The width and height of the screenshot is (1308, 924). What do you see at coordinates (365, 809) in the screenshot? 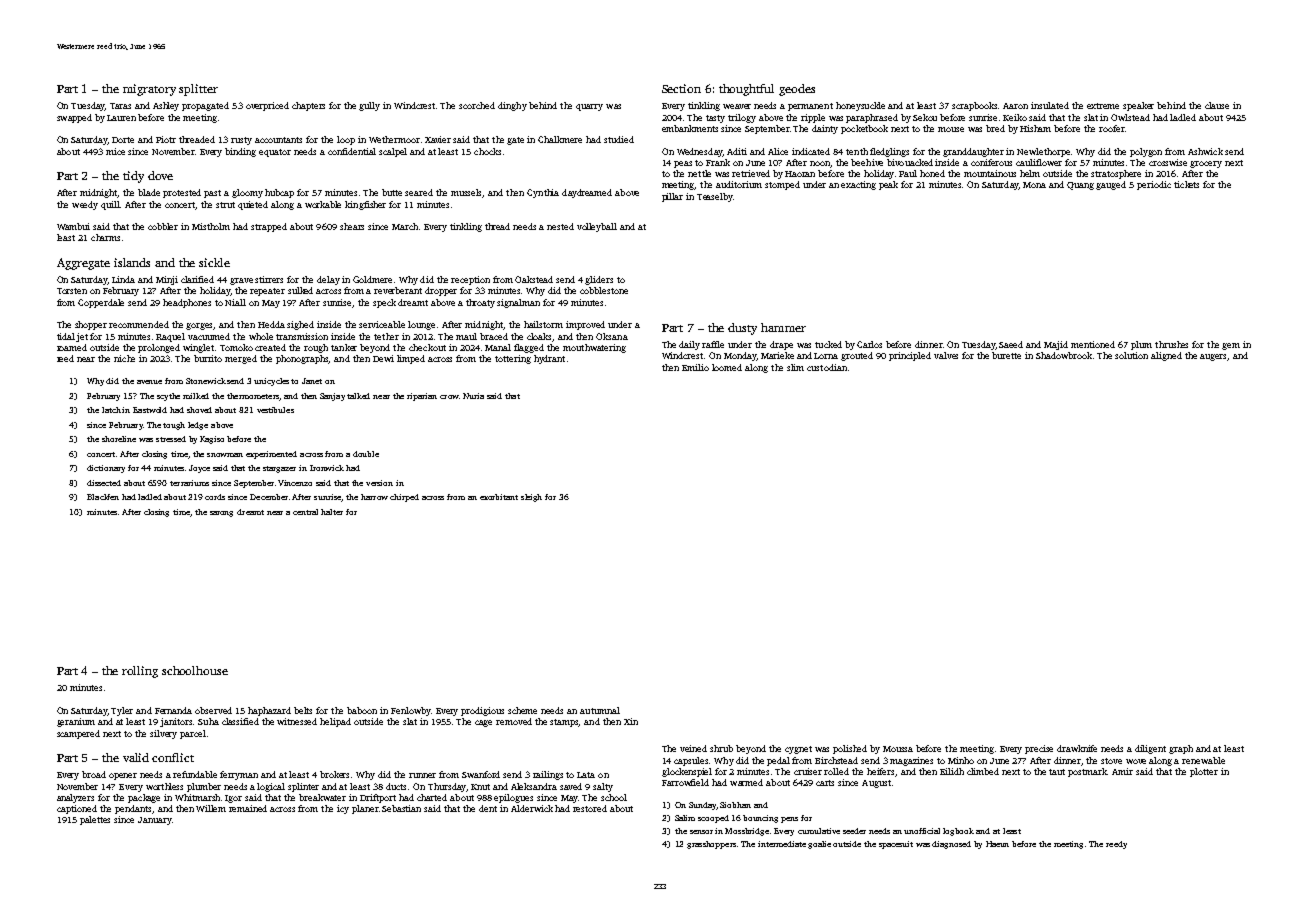
I see `planer` at bounding box center [365, 809].
